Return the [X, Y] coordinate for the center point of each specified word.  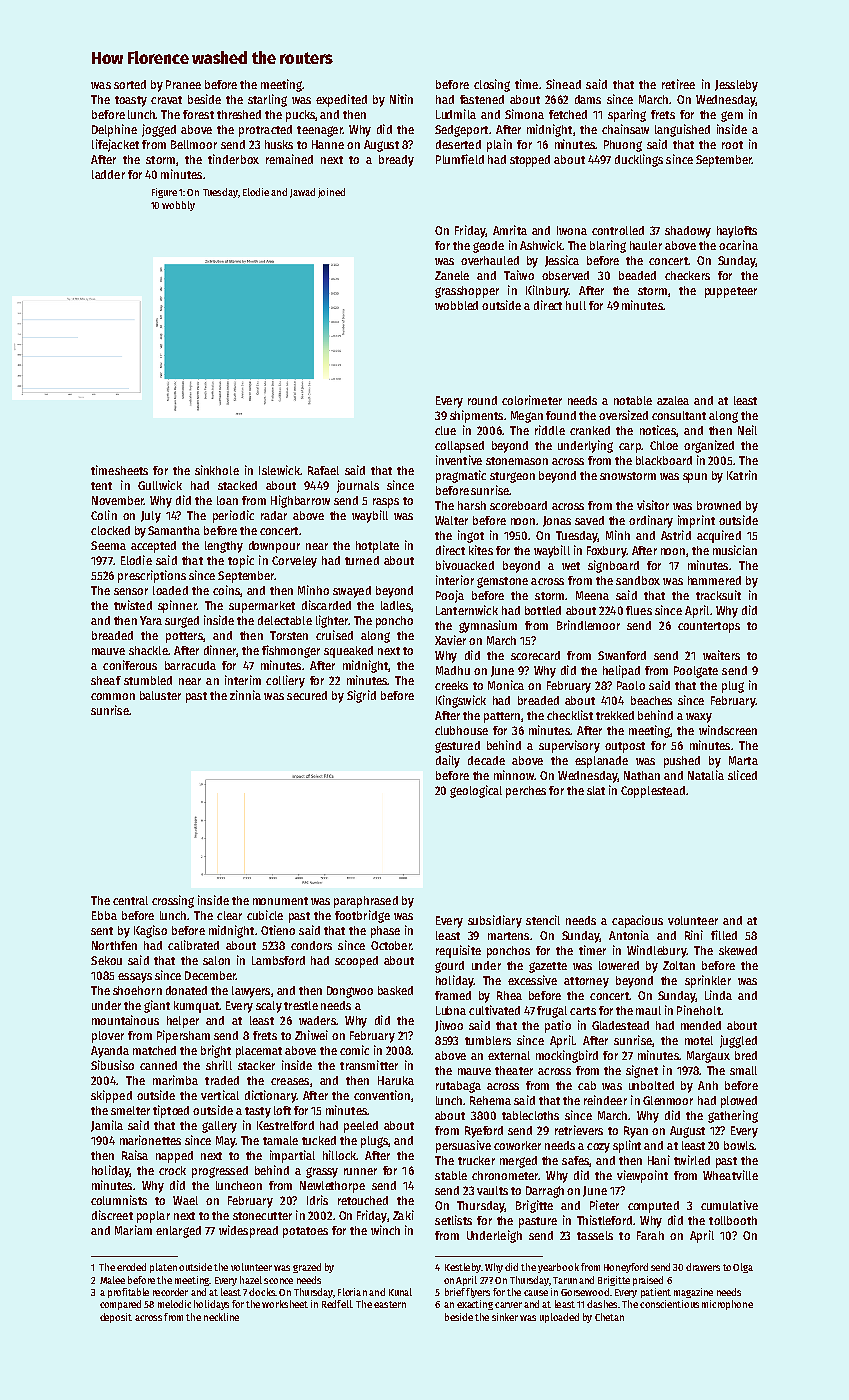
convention [382, 1095]
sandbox [638, 580]
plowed [739, 1102]
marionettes [150, 1140]
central [130, 900]
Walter [451, 520]
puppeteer [731, 292]
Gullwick [160, 485]
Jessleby [736, 86]
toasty [131, 101]
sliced [742, 775]
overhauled [490, 260]
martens [508, 936]
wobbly [178, 206]
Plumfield [460, 159]
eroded [131, 1267]
